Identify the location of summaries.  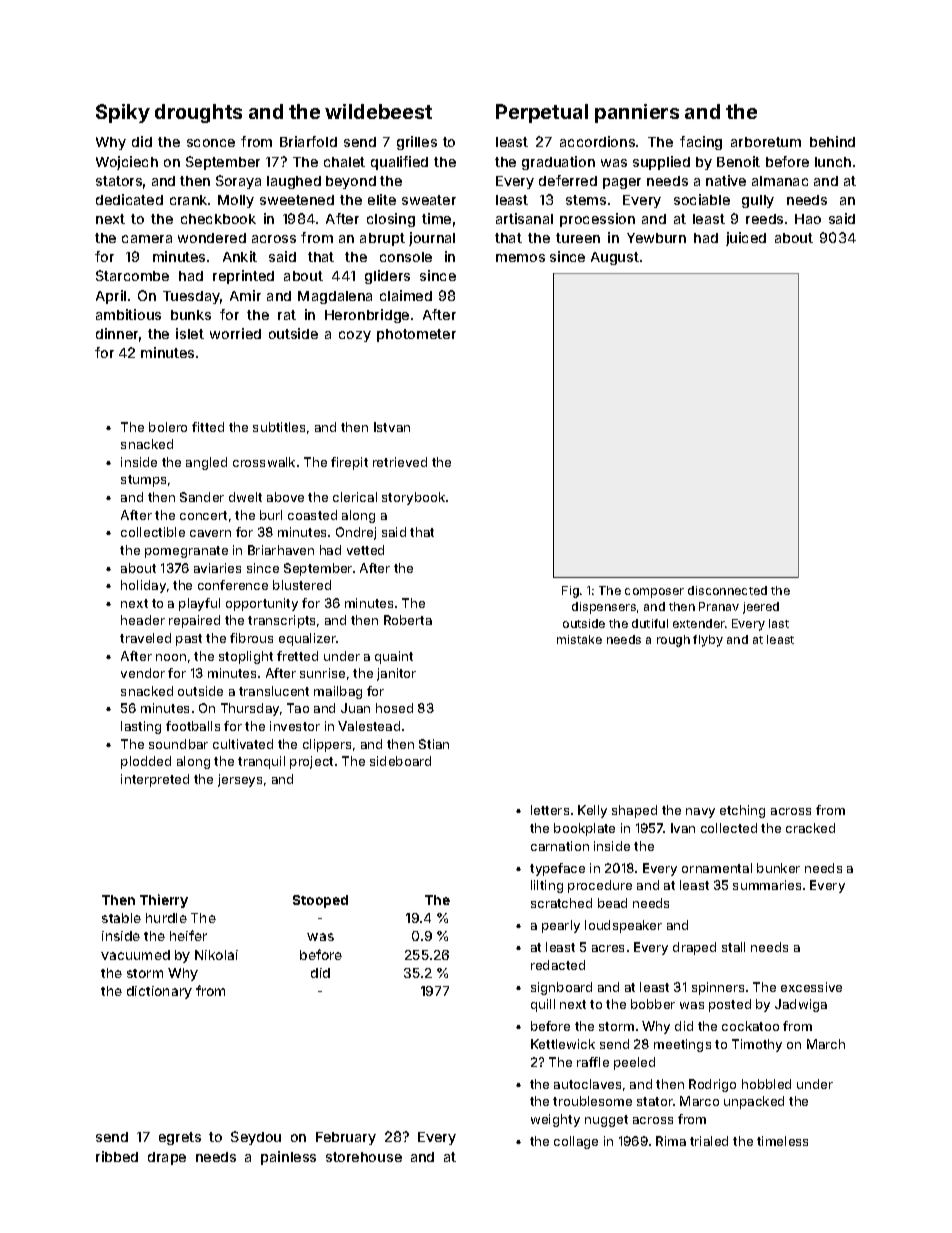
(767, 885).
